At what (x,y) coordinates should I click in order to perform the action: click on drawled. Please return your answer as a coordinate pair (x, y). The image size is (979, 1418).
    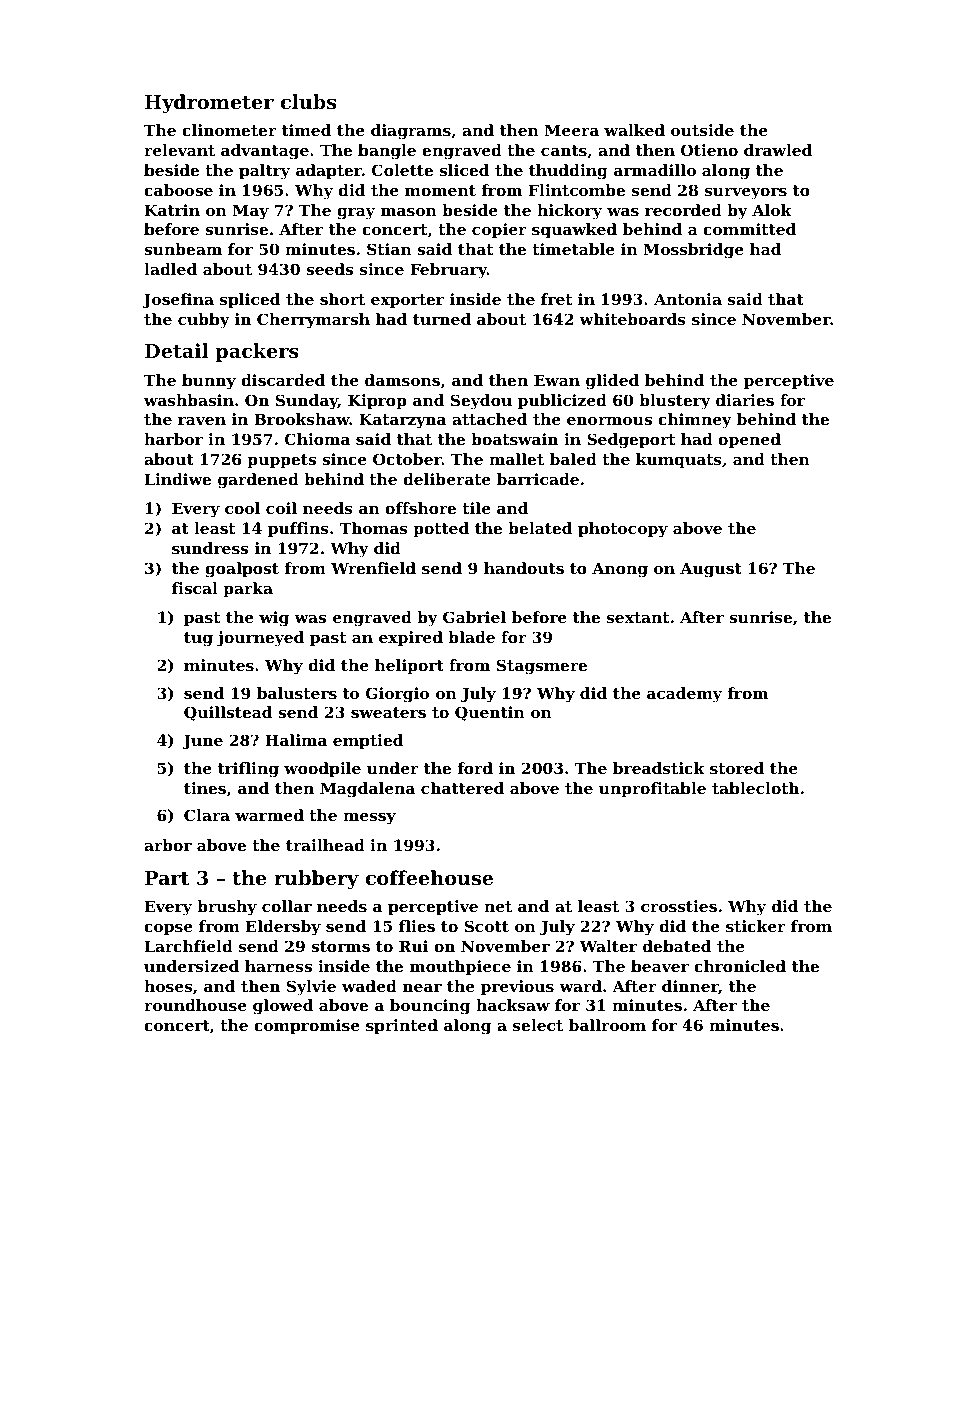
    Looking at the image, I should click on (778, 150).
